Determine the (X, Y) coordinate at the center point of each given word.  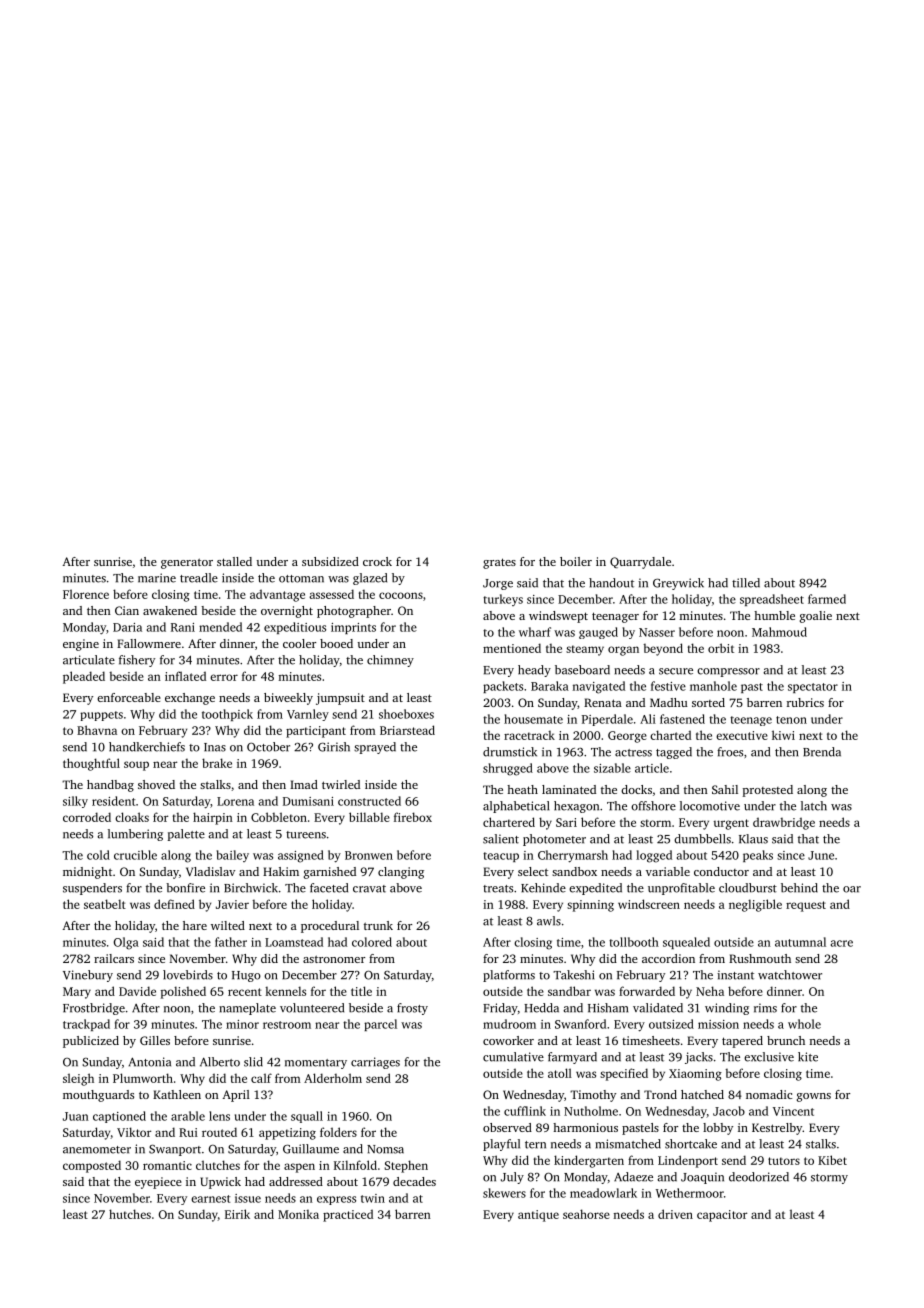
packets (503, 687)
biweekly (288, 699)
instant (735, 975)
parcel (380, 1025)
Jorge (498, 584)
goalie (816, 617)
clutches (218, 1165)
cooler (299, 643)
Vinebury (88, 976)
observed (507, 1127)
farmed (827, 599)
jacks (699, 1058)
